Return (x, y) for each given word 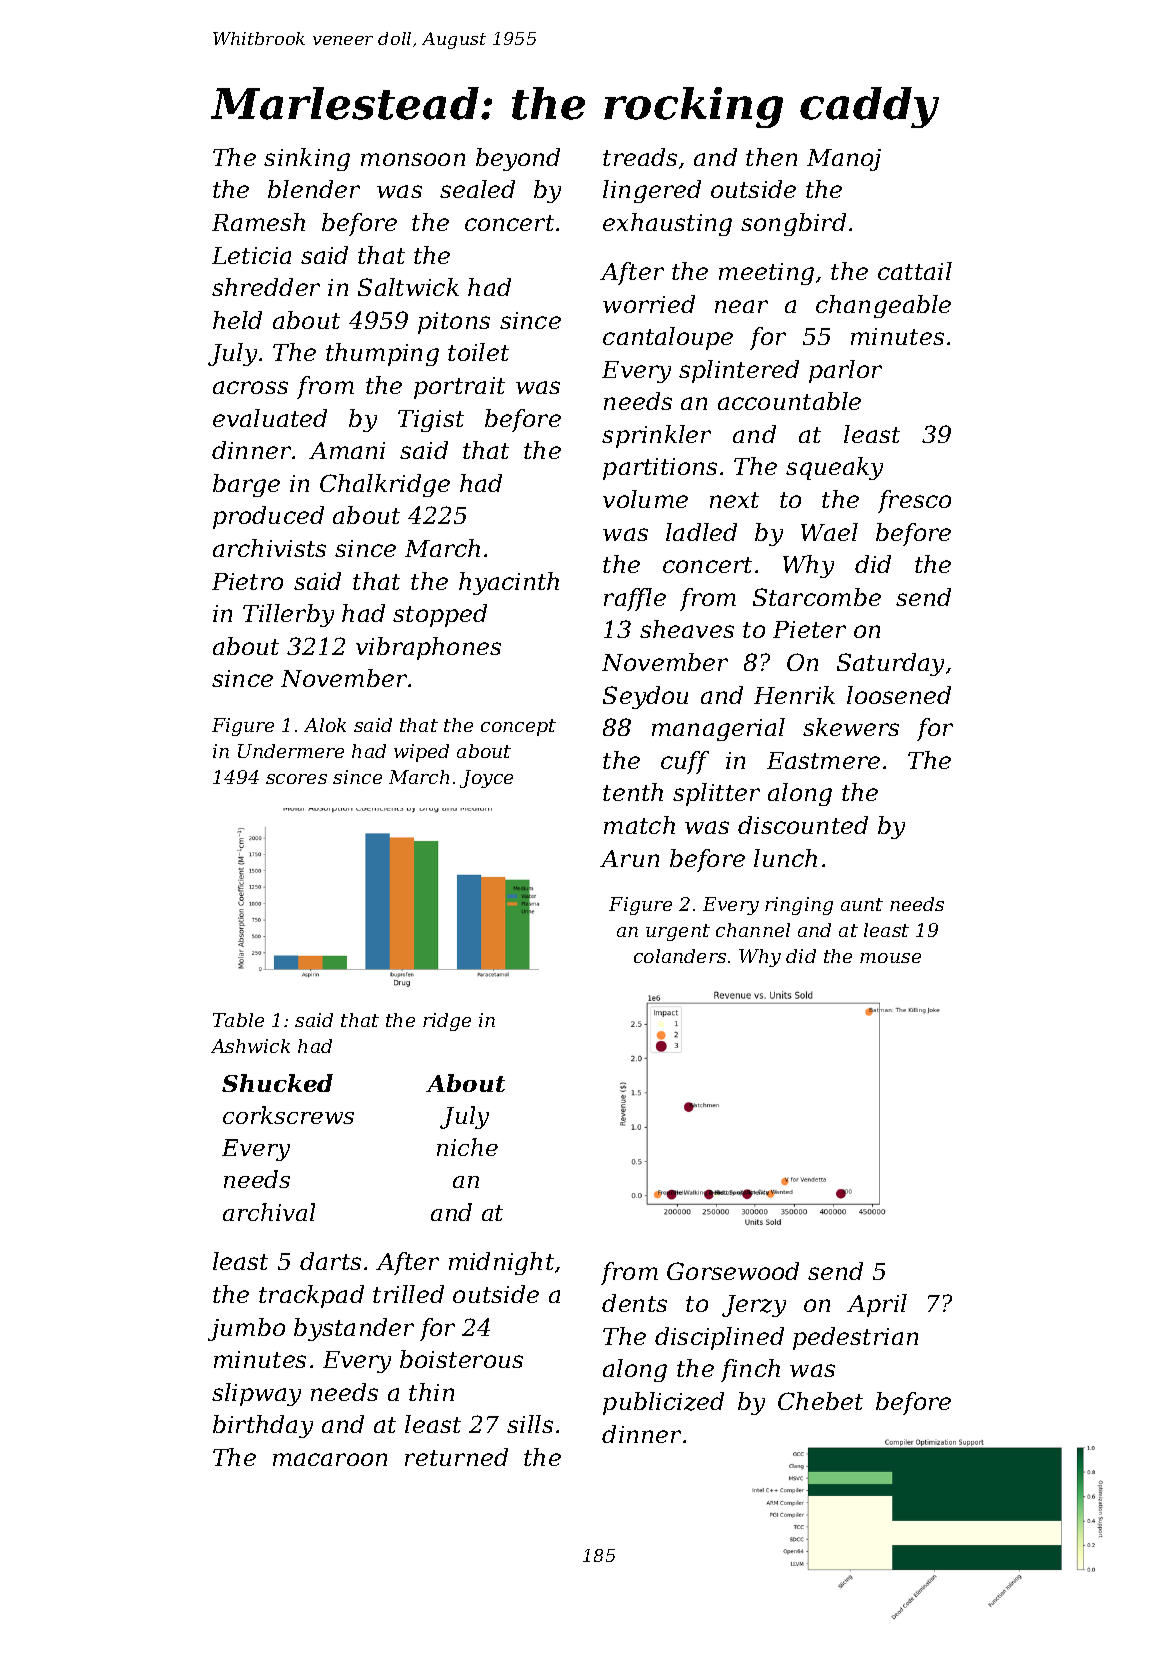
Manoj (844, 160)
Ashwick (250, 1046)
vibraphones (428, 648)
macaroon (330, 1459)
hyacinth (509, 583)
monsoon (413, 159)
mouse (890, 958)
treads (640, 157)
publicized (663, 1403)
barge (246, 485)
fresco (914, 501)
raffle (635, 599)
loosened (899, 695)
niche (467, 1147)
